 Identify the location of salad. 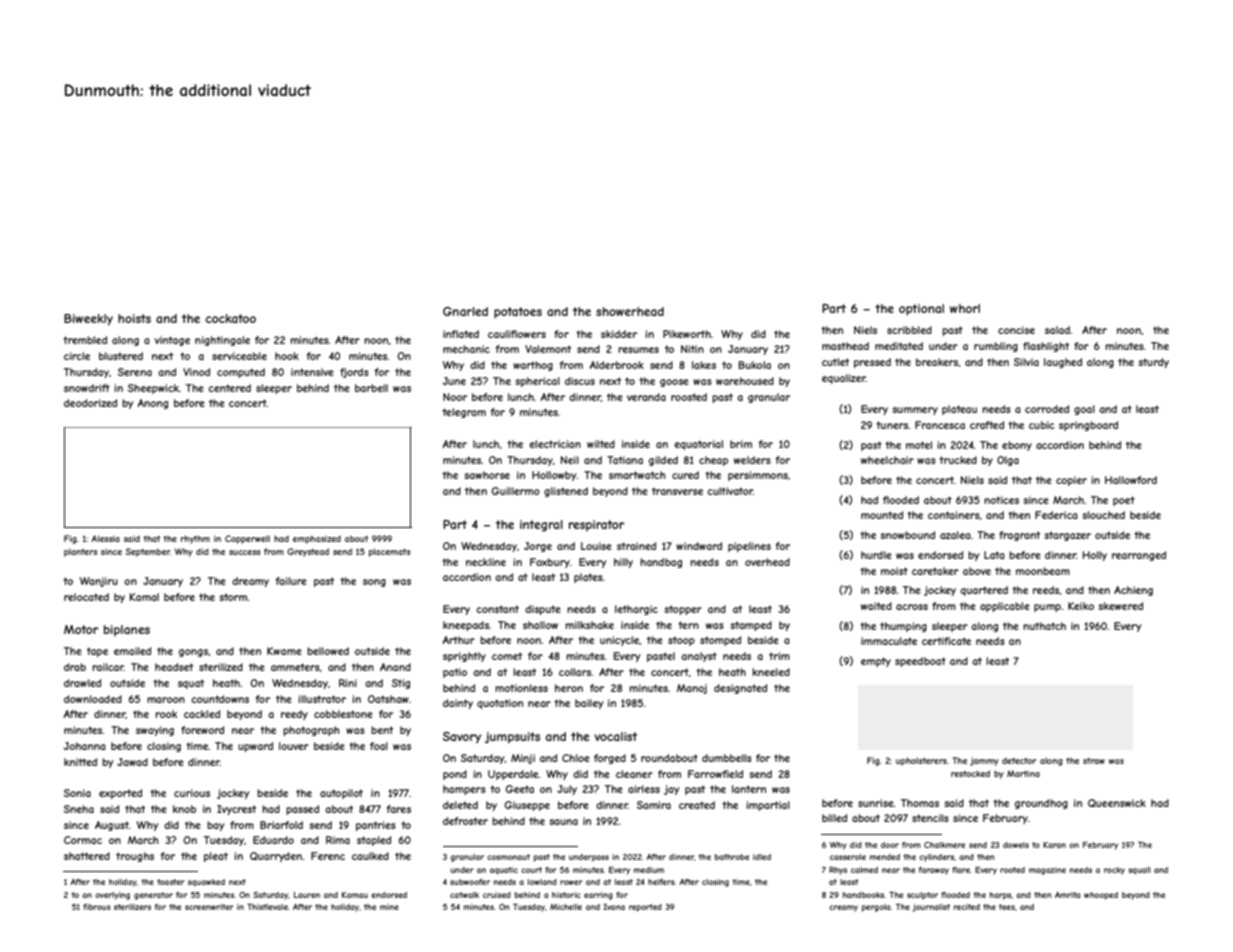
(1057, 330).
